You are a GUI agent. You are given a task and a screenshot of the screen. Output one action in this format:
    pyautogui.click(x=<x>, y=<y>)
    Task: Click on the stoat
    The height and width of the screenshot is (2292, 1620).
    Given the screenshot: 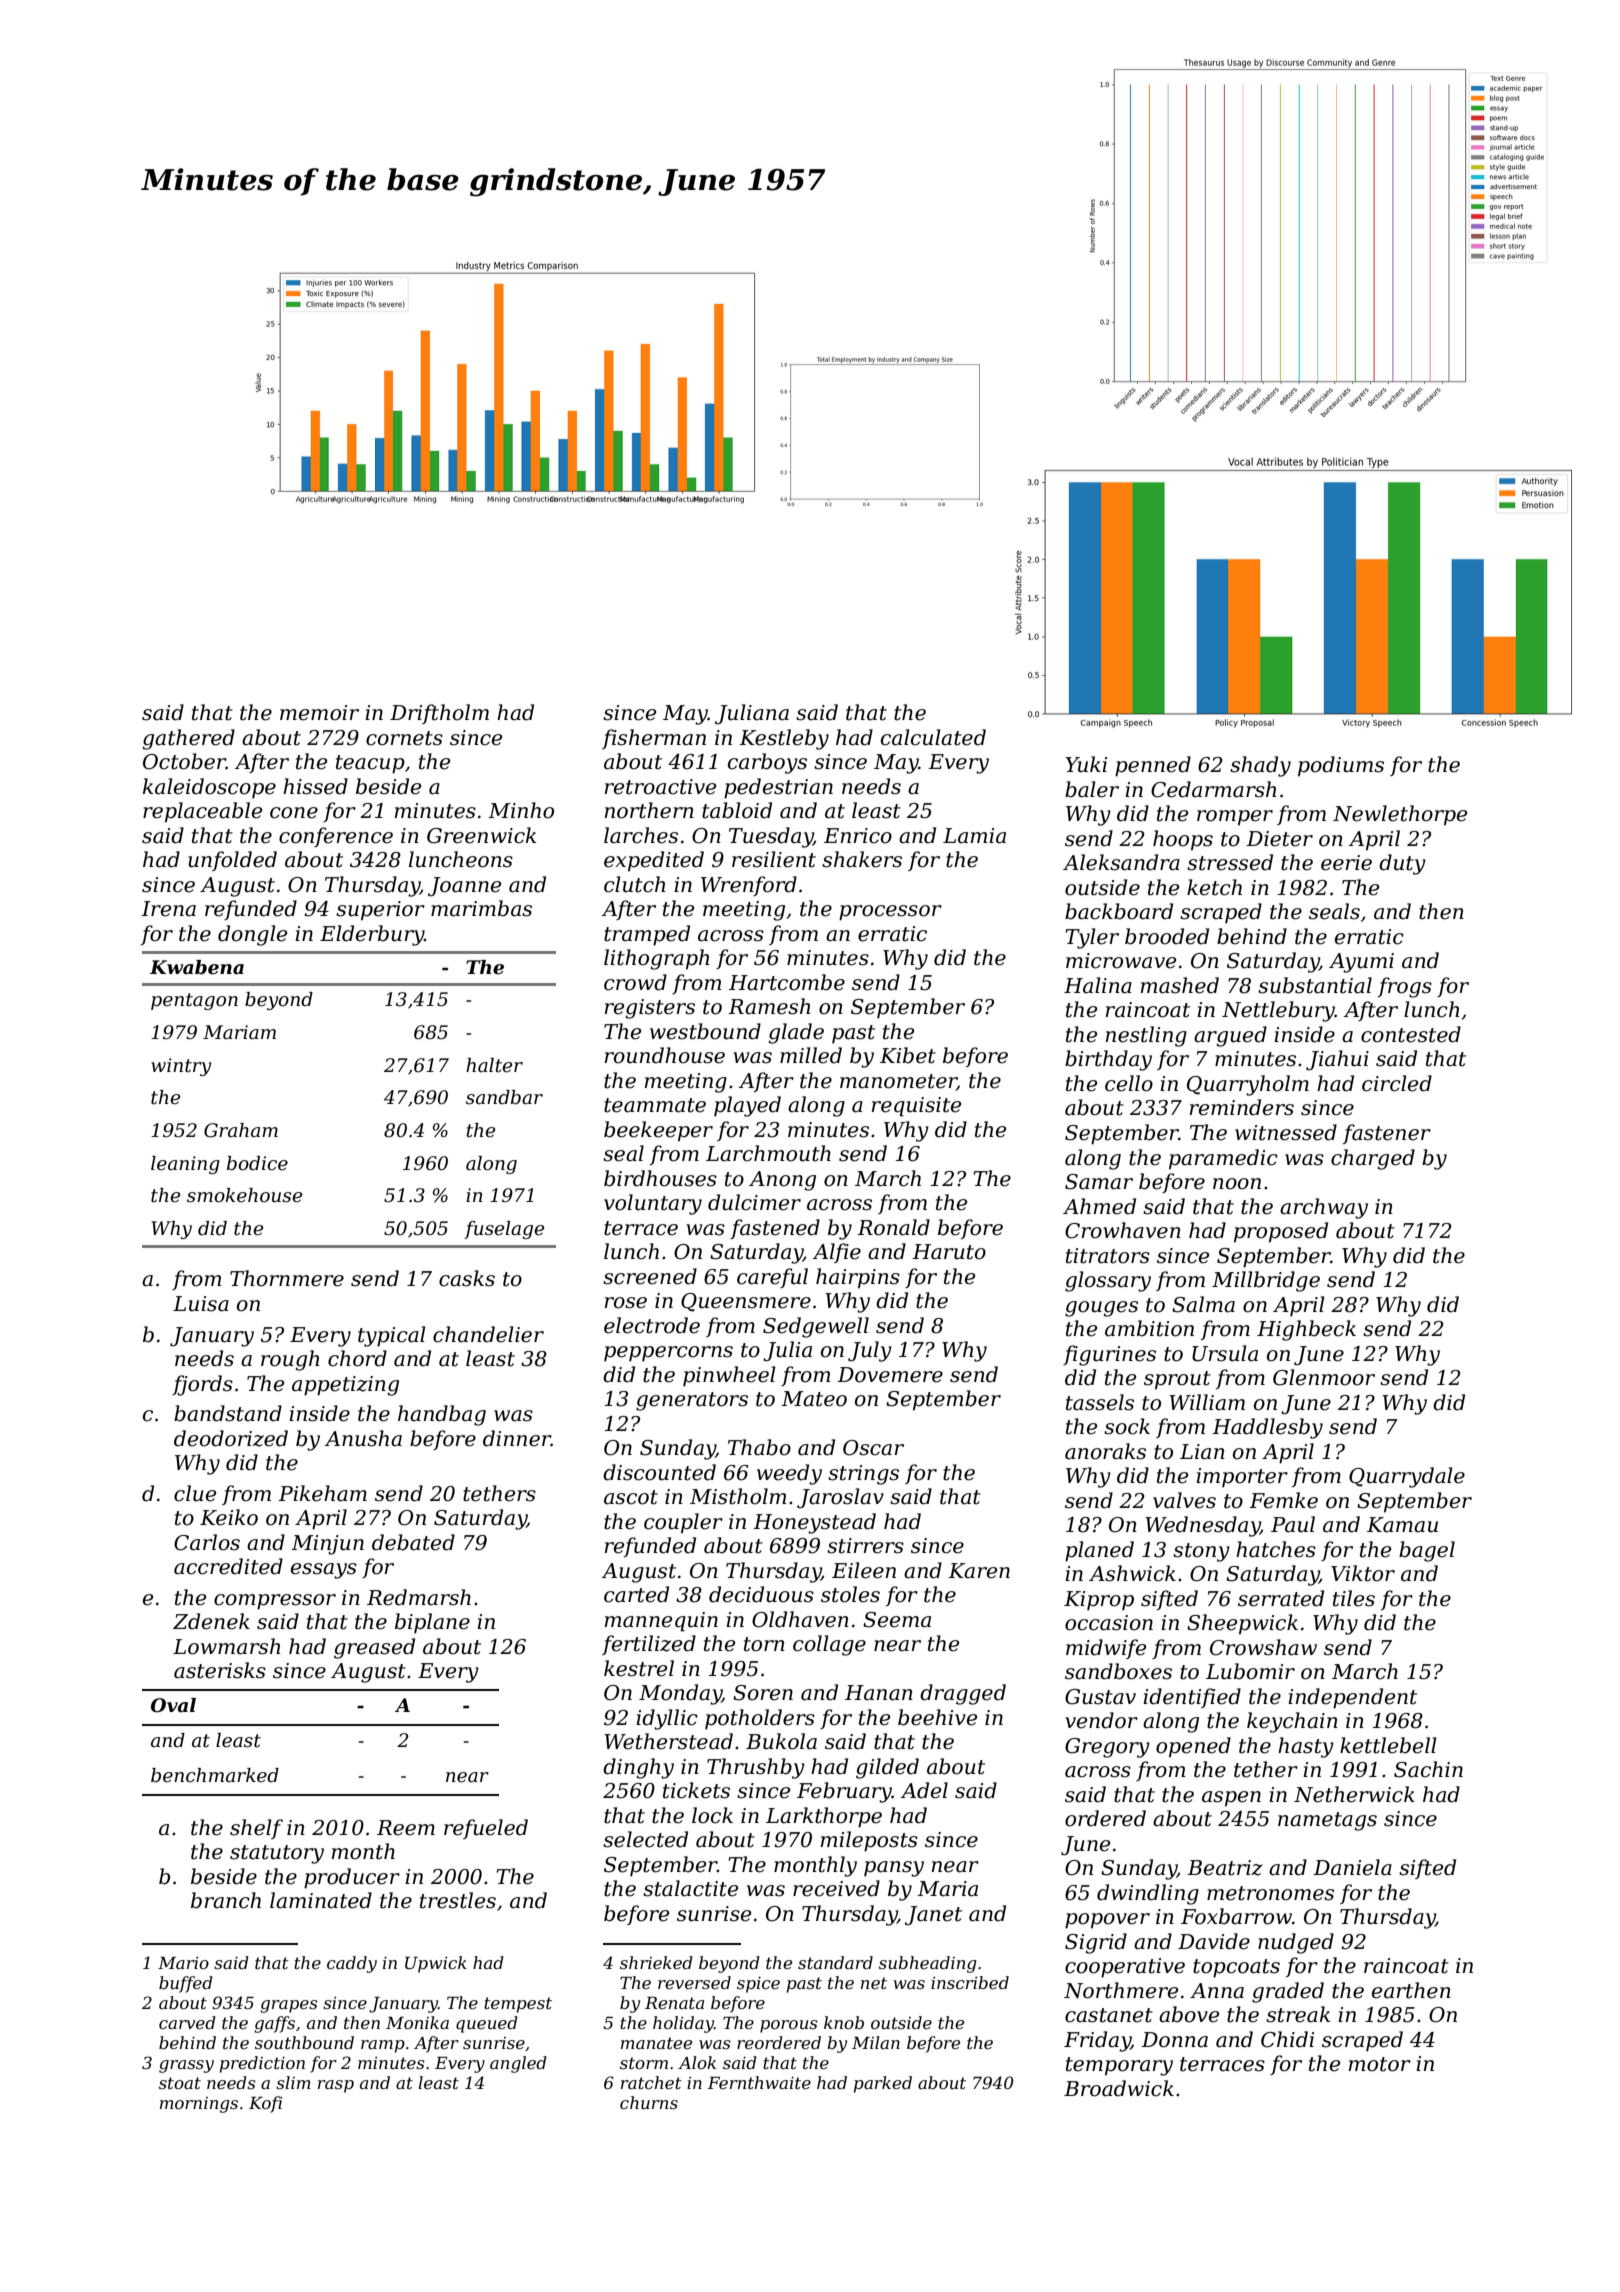 What is the action you would take?
    pyautogui.click(x=180, y=2083)
